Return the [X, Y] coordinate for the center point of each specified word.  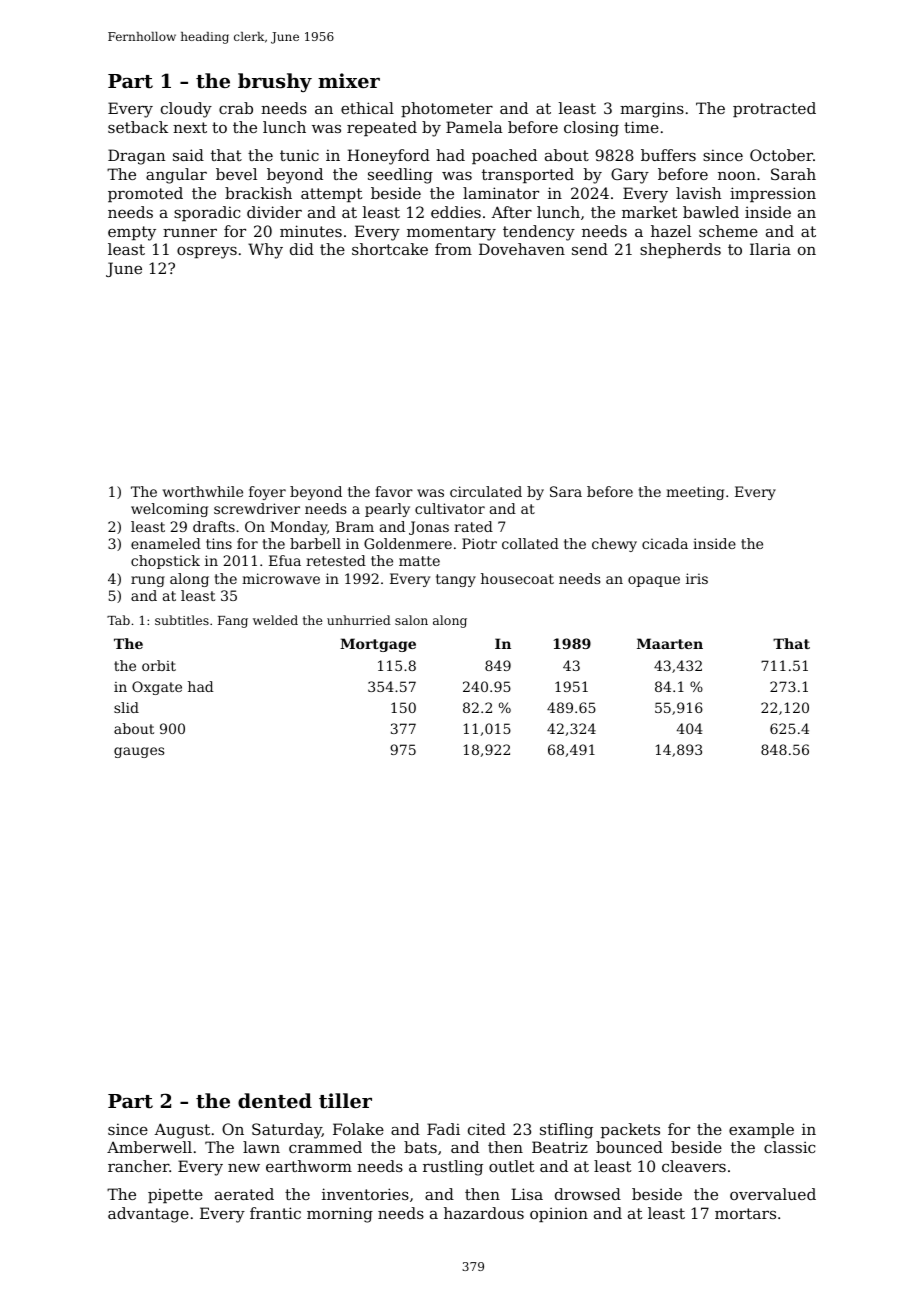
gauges [139, 752]
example [761, 1130]
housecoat [517, 578]
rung [148, 581]
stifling [566, 1131]
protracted [774, 109]
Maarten [670, 643]
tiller [345, 1101]
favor [394, 491]
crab [236, 108]
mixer [349, 80]
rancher [138, 1166]
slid [126, 707]
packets [630, 1130]
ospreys [207, 252]
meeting [695, 493]
